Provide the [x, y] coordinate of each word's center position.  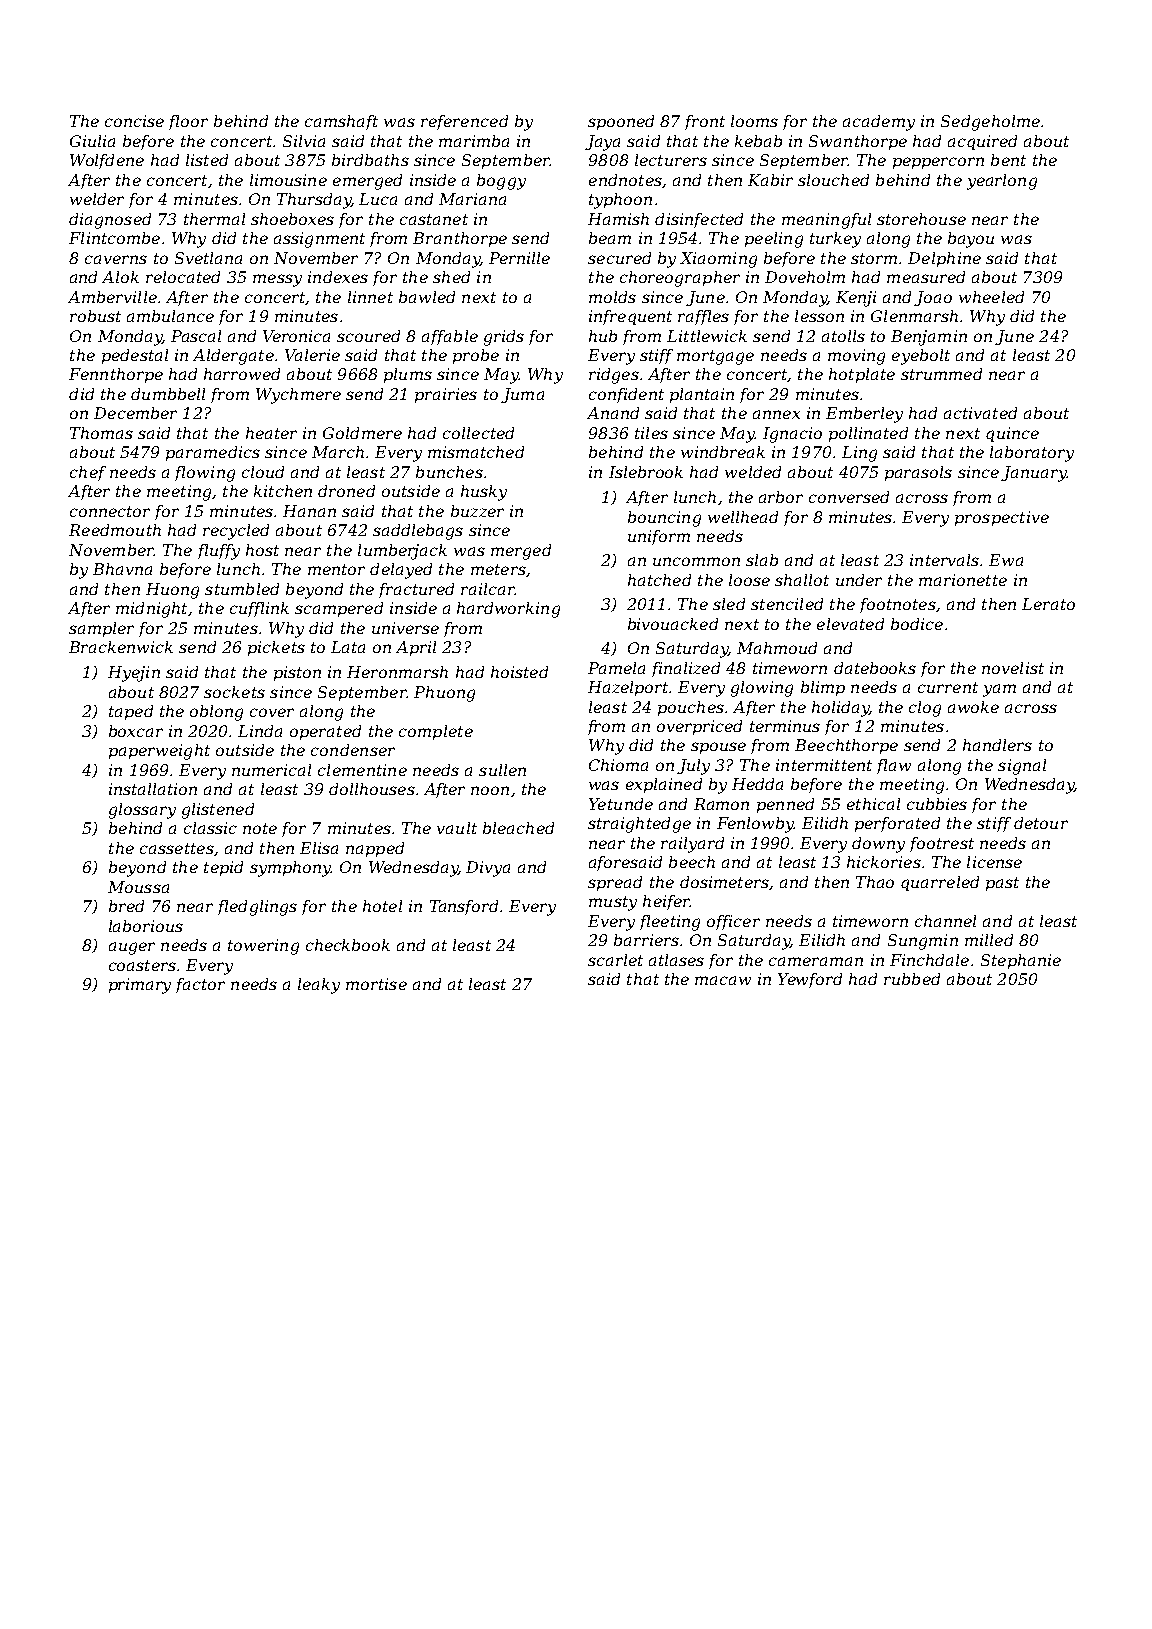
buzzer [477, 511]
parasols [918, 473]
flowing [205, 474]
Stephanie [1021, 961]
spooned [621, 122]
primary [140, 986]
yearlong [1002, 182]
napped [375, 849]
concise [134, 121]
